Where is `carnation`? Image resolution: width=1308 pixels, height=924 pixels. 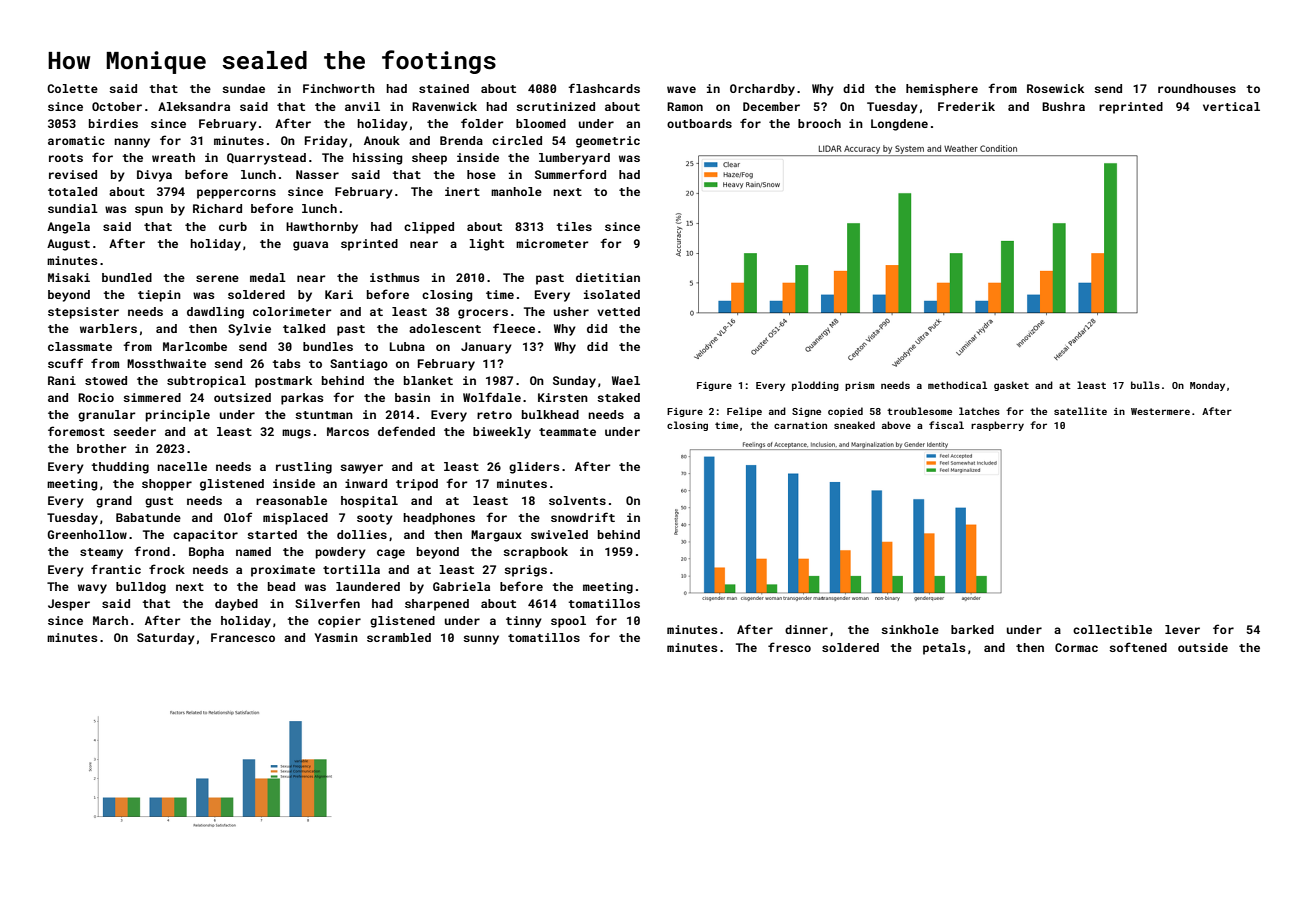 carnation is located at coordinates (800, 425).
